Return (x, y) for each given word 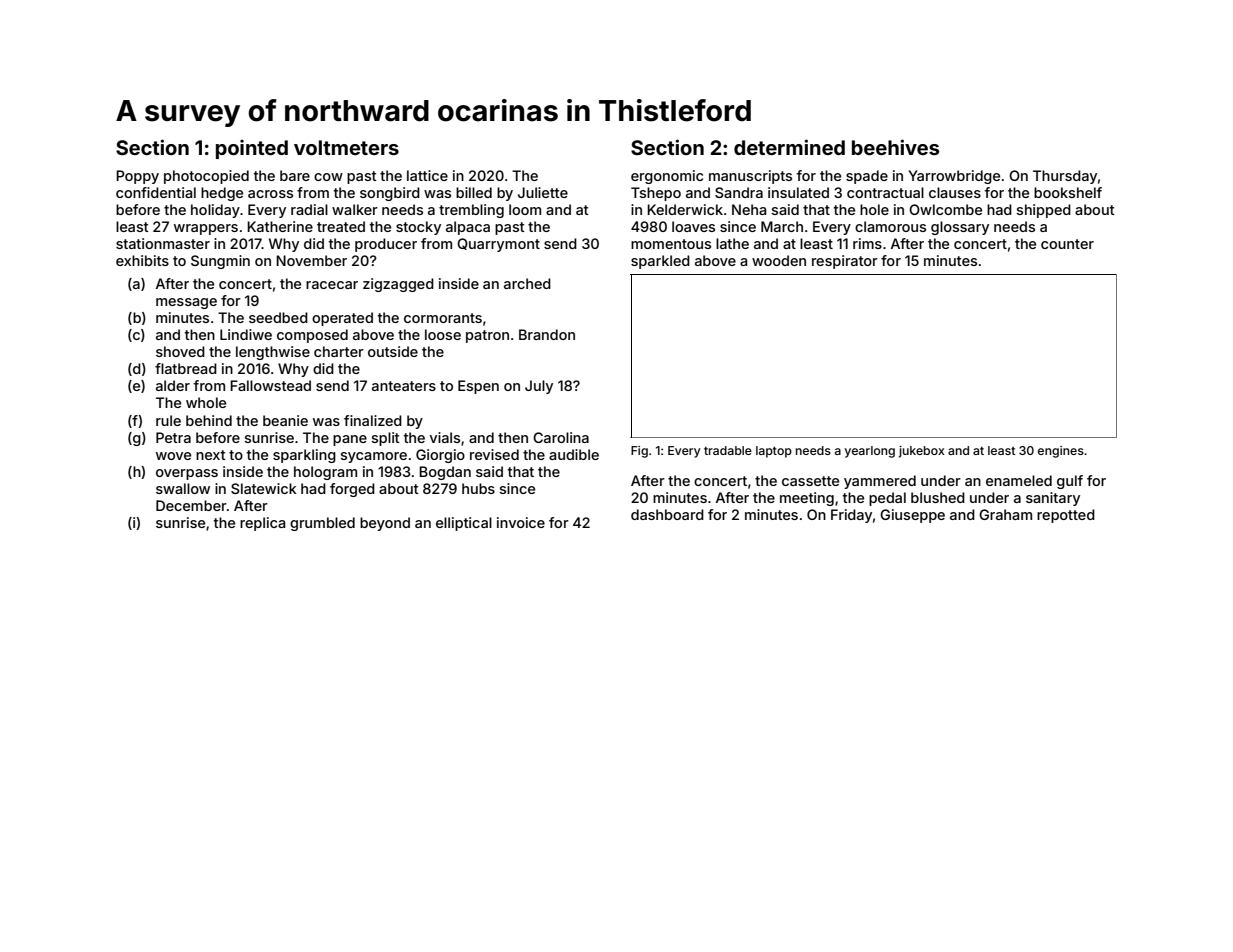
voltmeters (346, 147)
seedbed (278, 317)
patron (487, 336)
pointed (252, 149)
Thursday (1065, 177)
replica (262, 524)
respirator (845, 262)
